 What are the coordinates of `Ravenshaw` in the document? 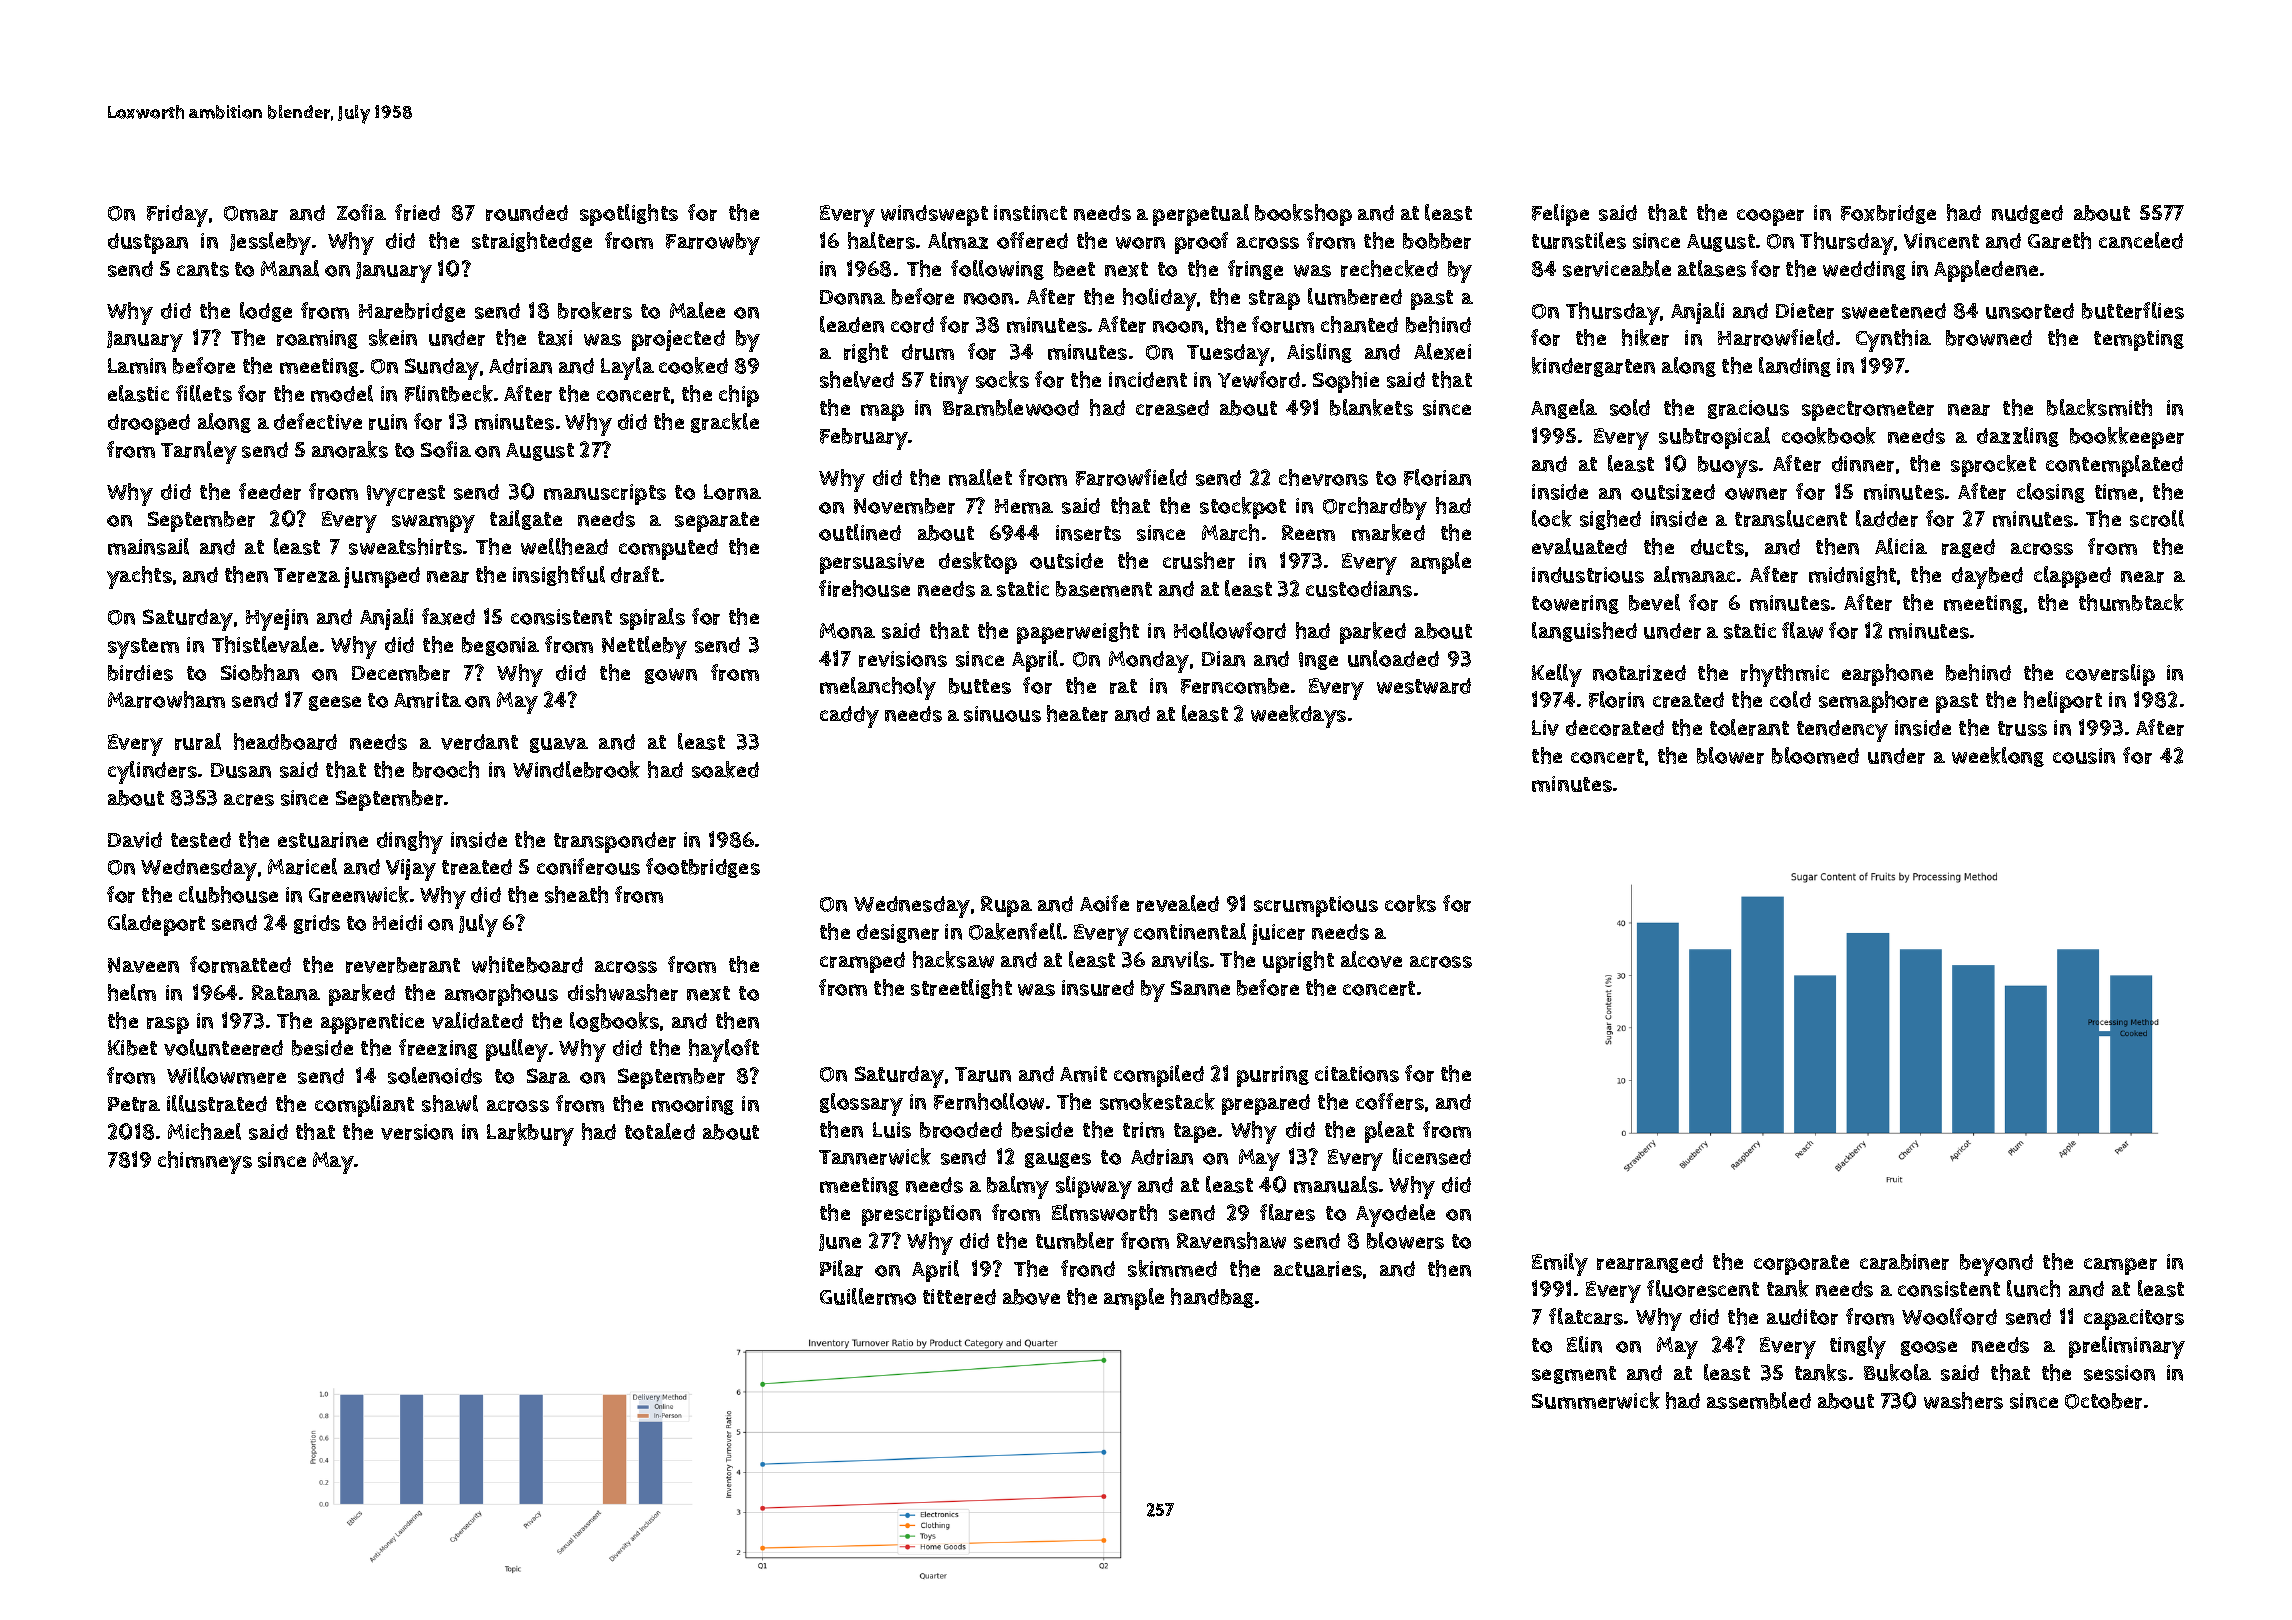 It's located at (1231, 1240).
